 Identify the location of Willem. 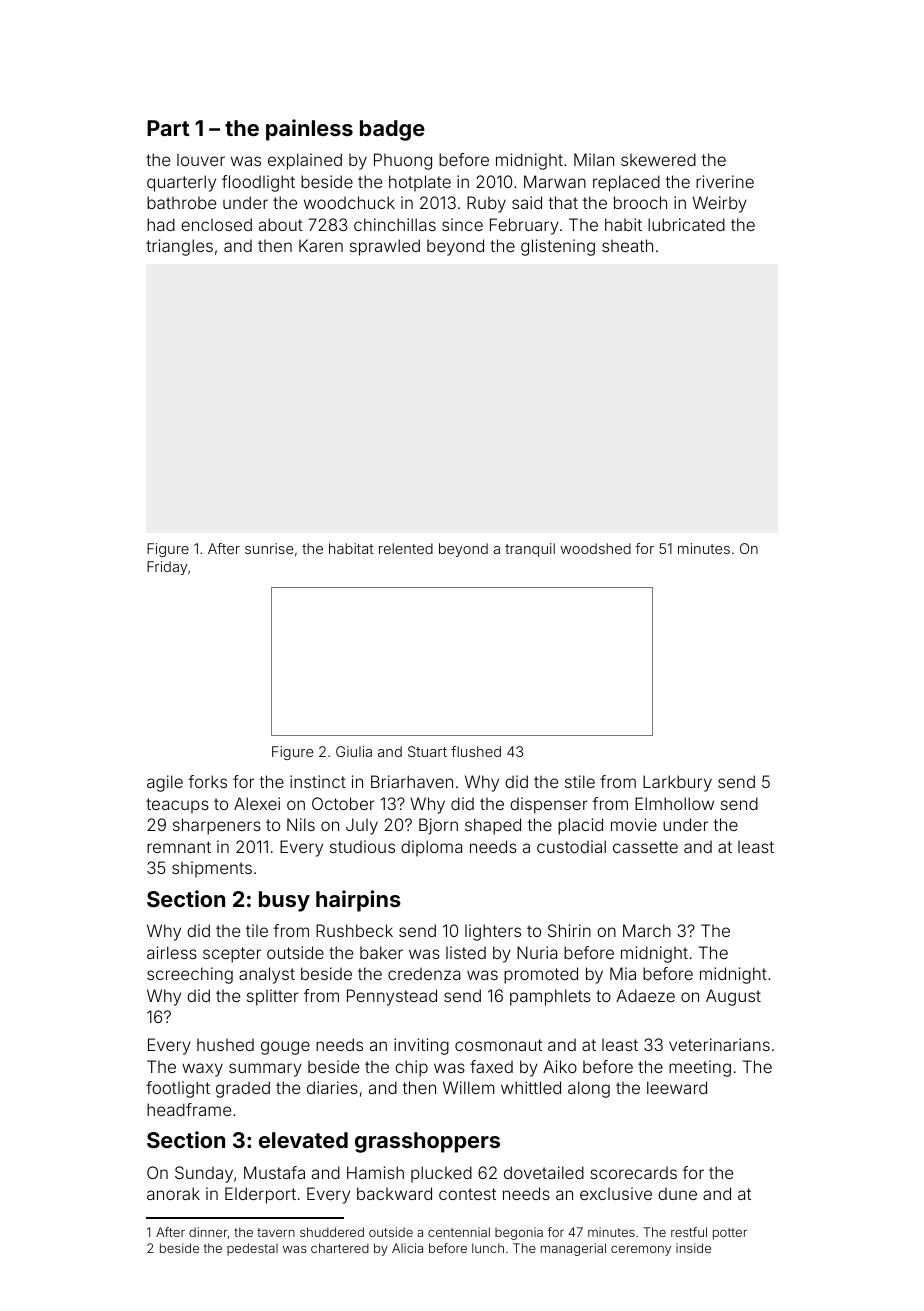
(468, 1087).
